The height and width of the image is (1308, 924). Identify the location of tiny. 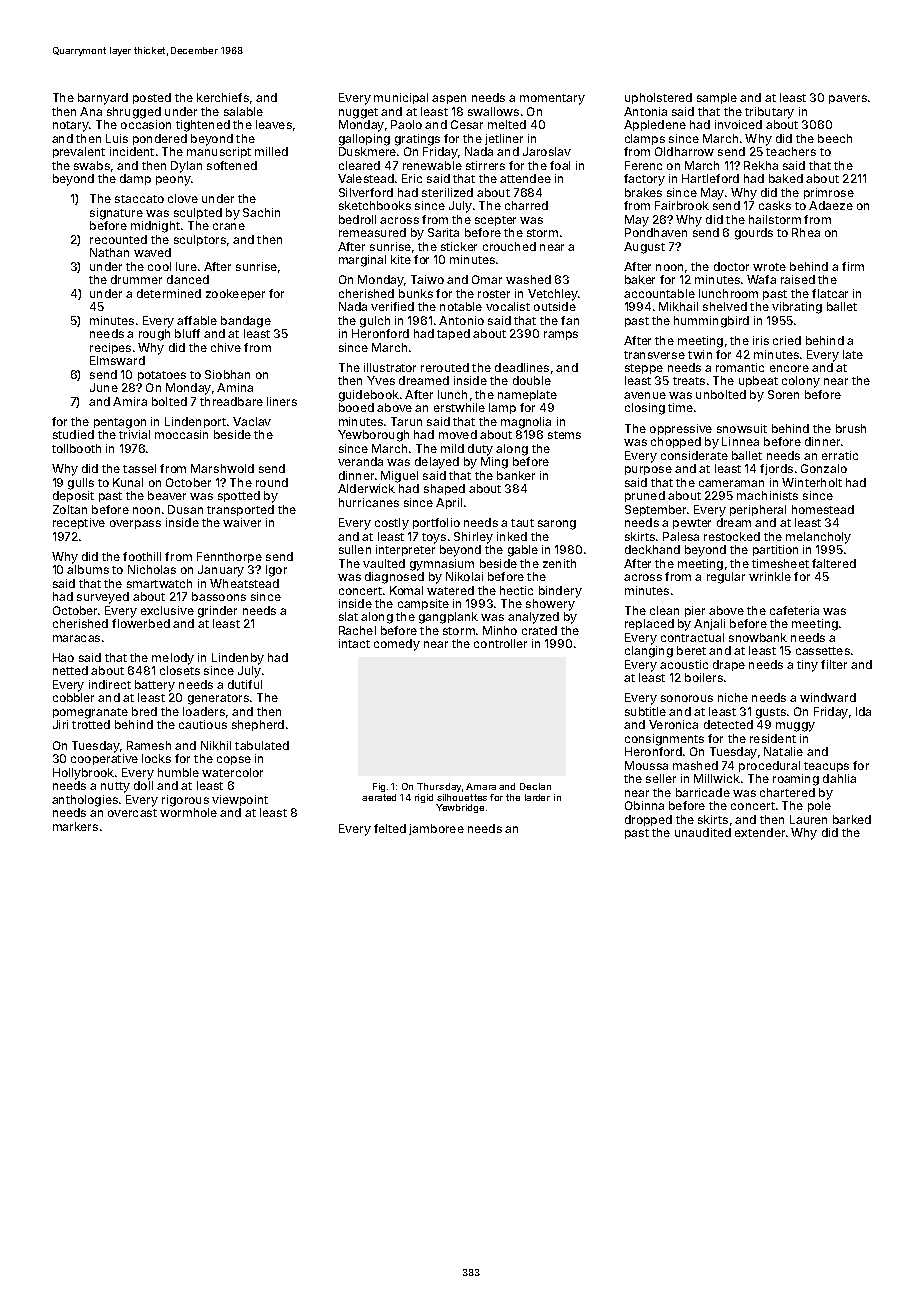
(807, 666).
